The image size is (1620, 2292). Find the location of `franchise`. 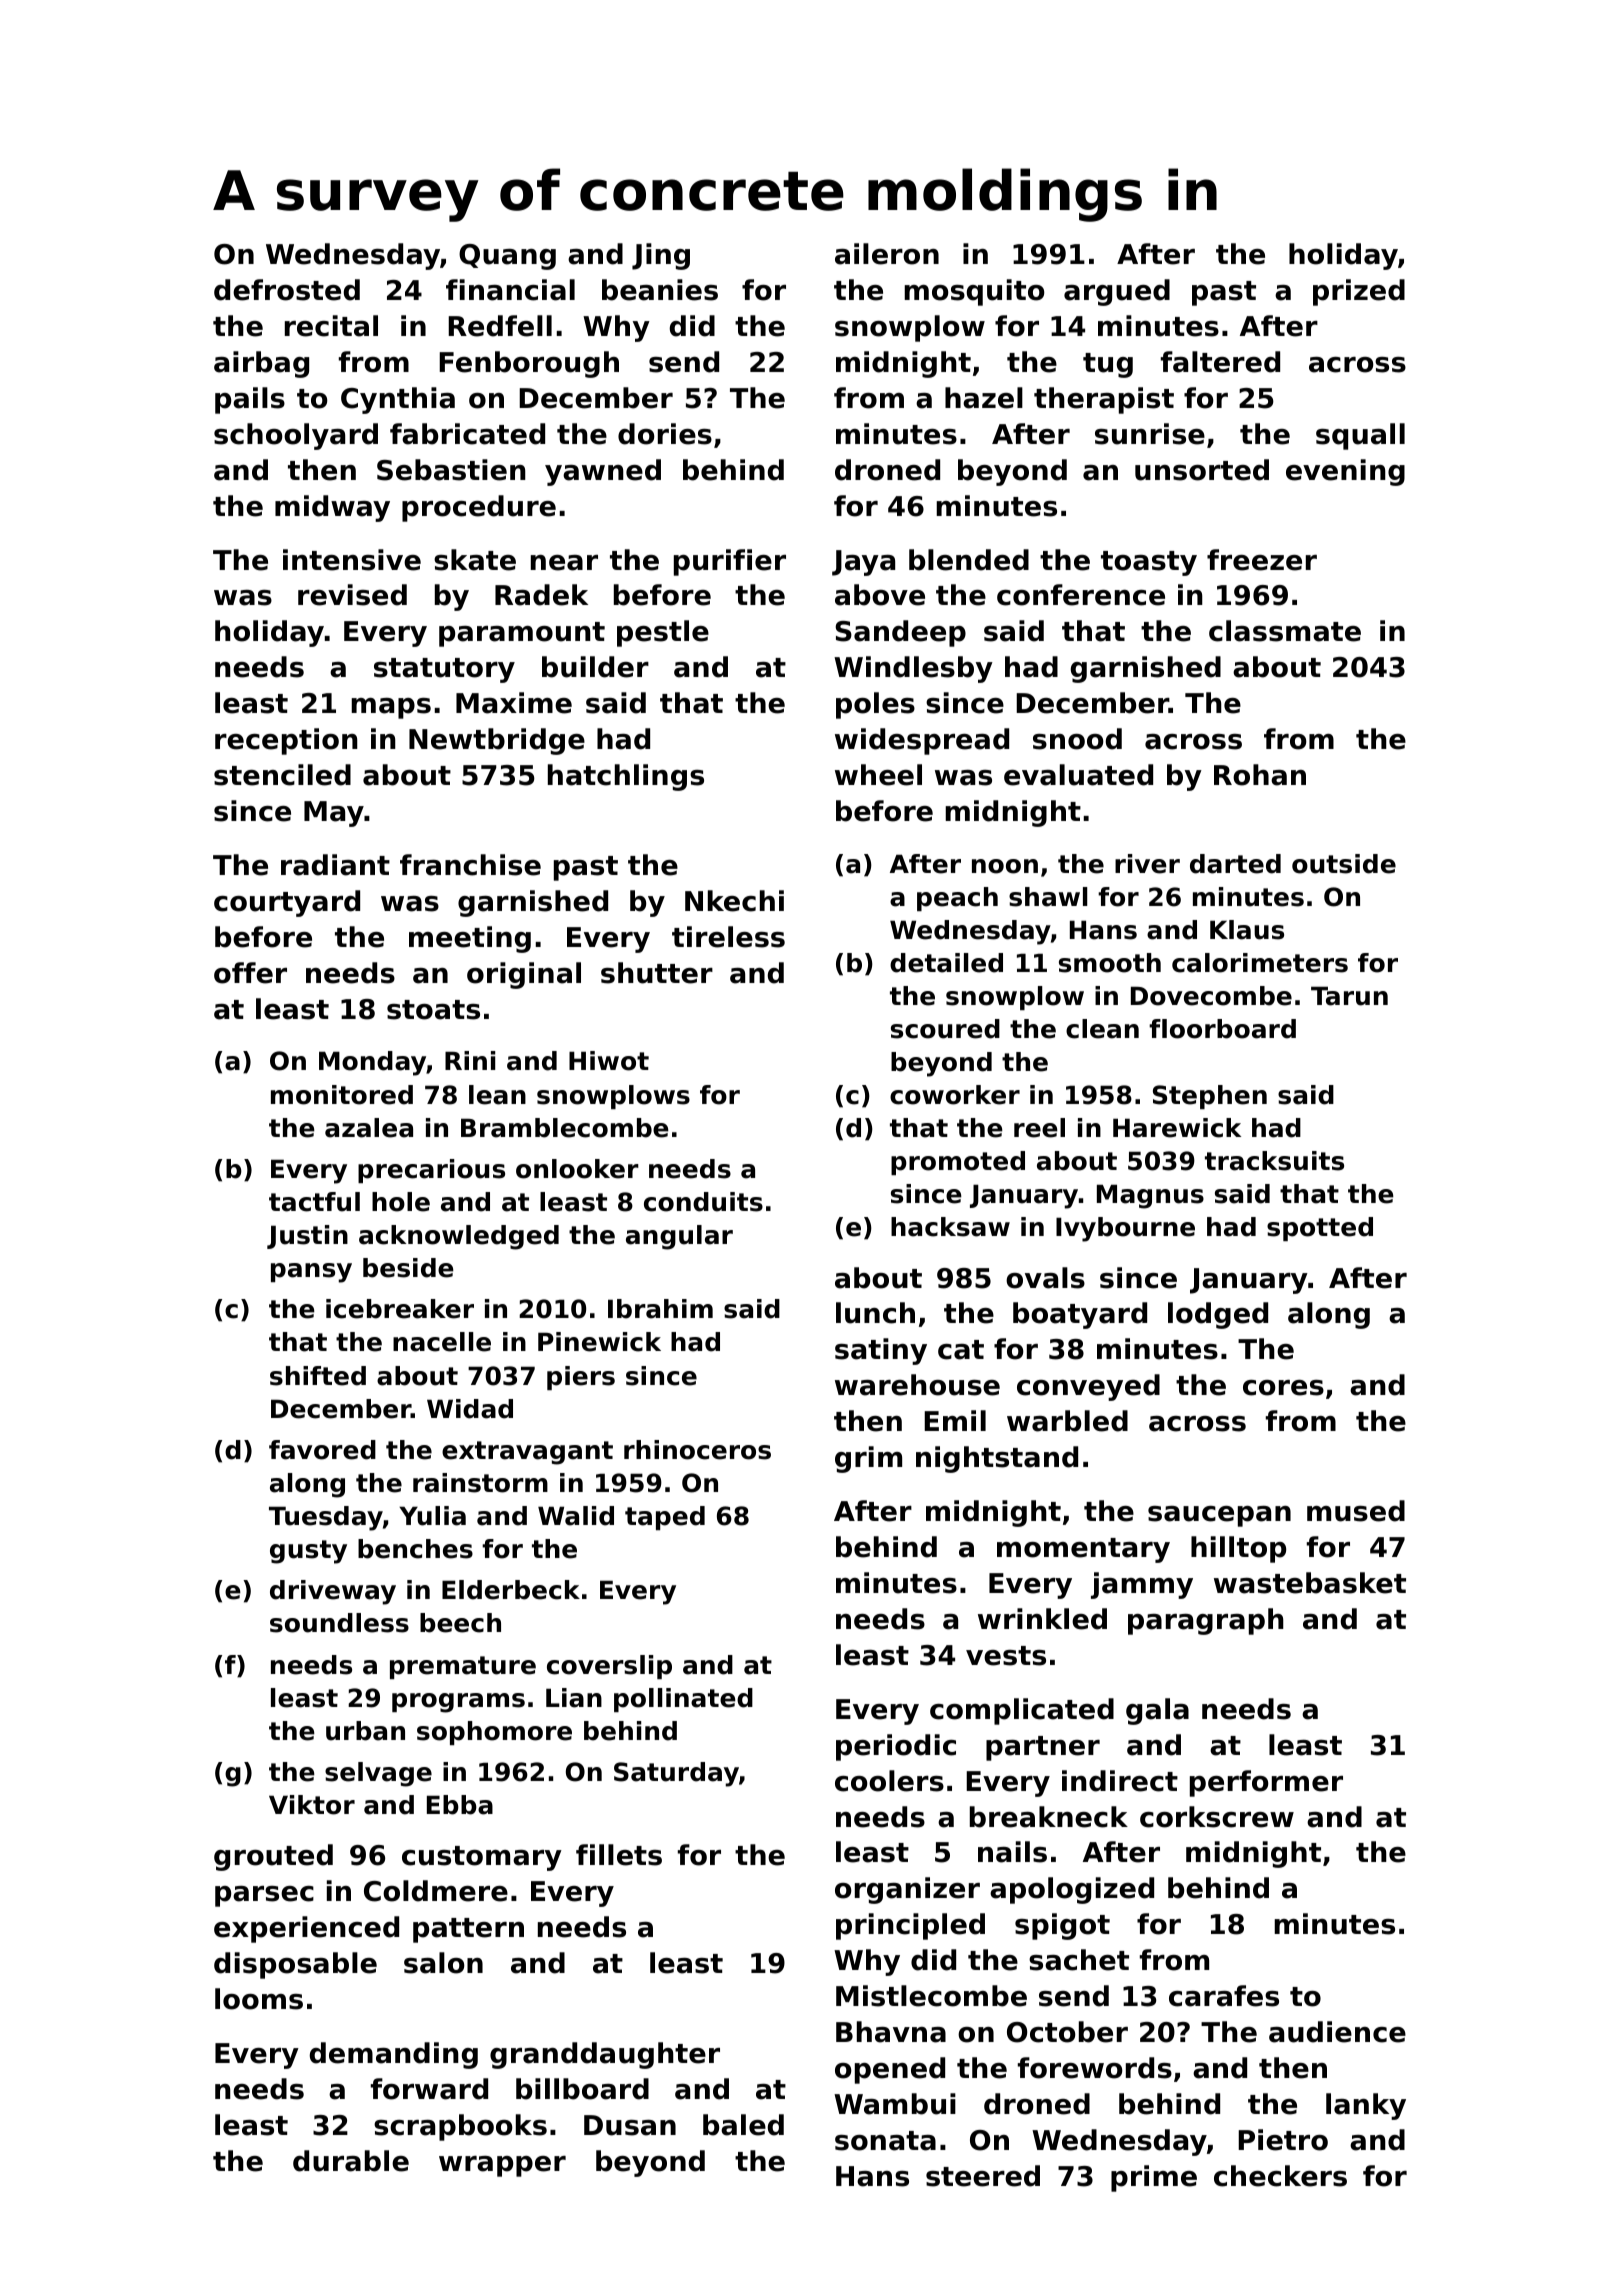

franchise is located at coordinates (470, 865).
